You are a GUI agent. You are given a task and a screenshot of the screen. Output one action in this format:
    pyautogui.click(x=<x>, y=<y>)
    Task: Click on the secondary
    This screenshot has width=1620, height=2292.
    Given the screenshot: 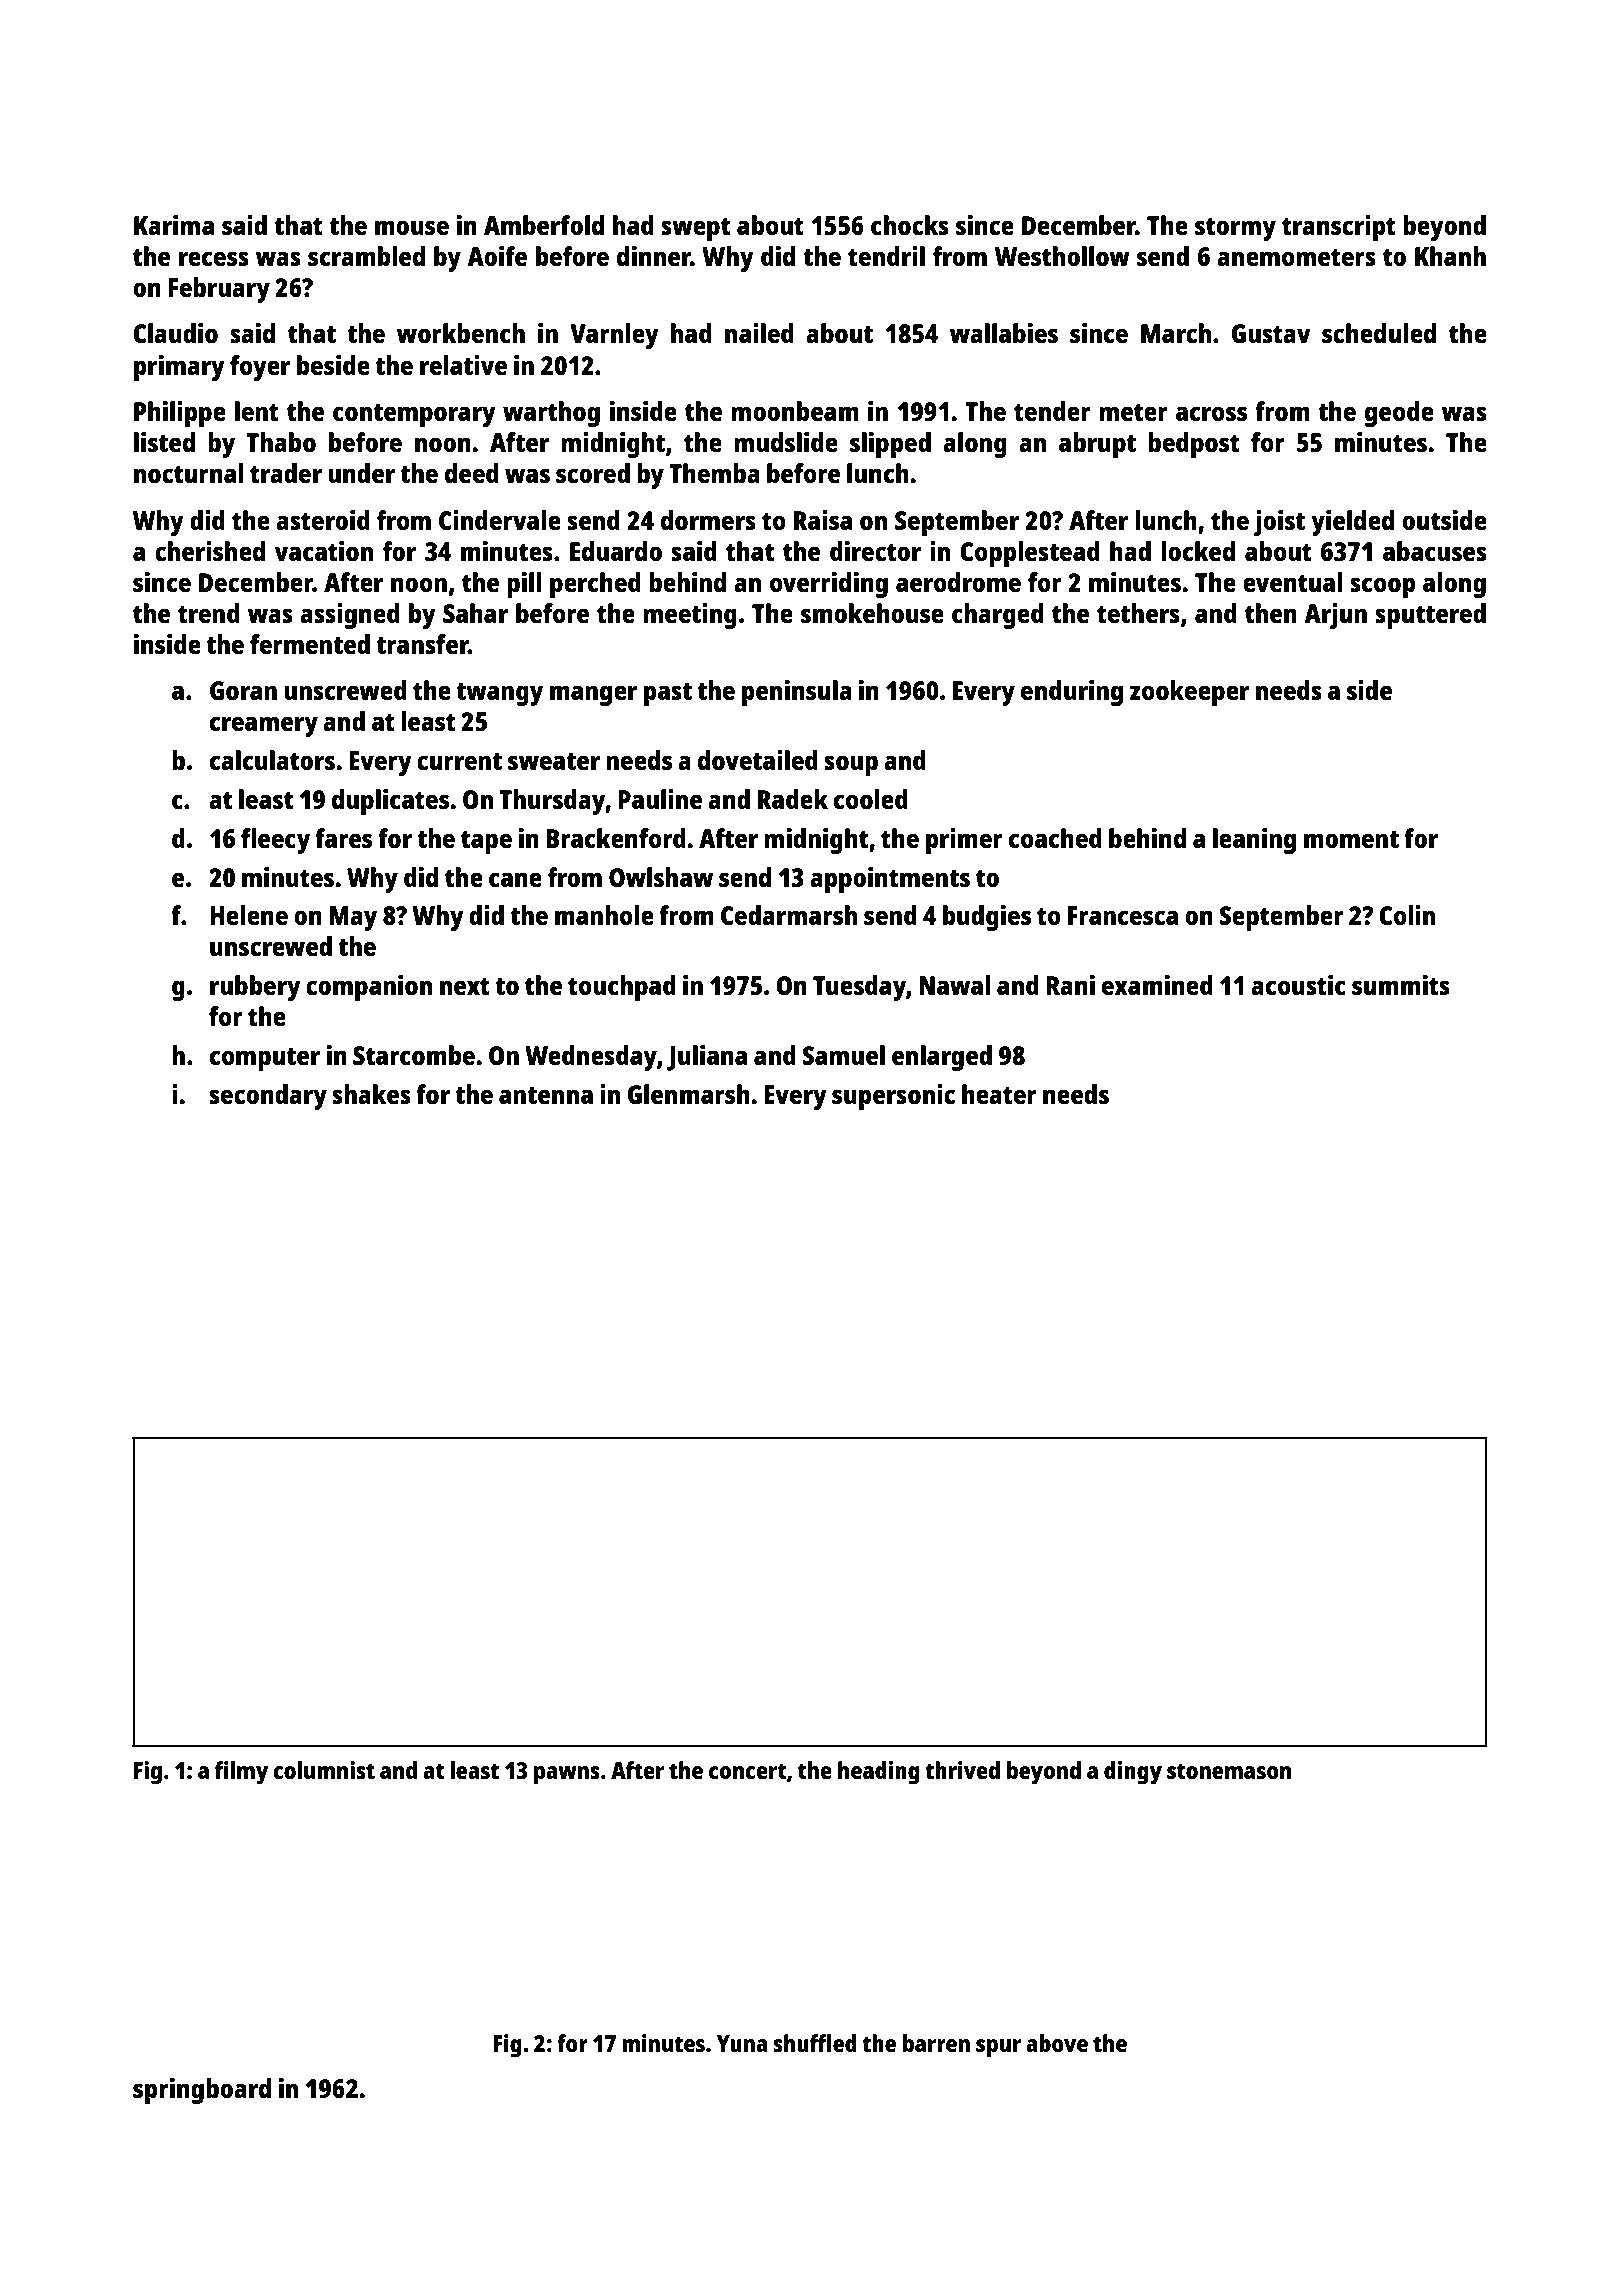 What is the action you would take?
    pyautogui.click(x=268, y=1097)
